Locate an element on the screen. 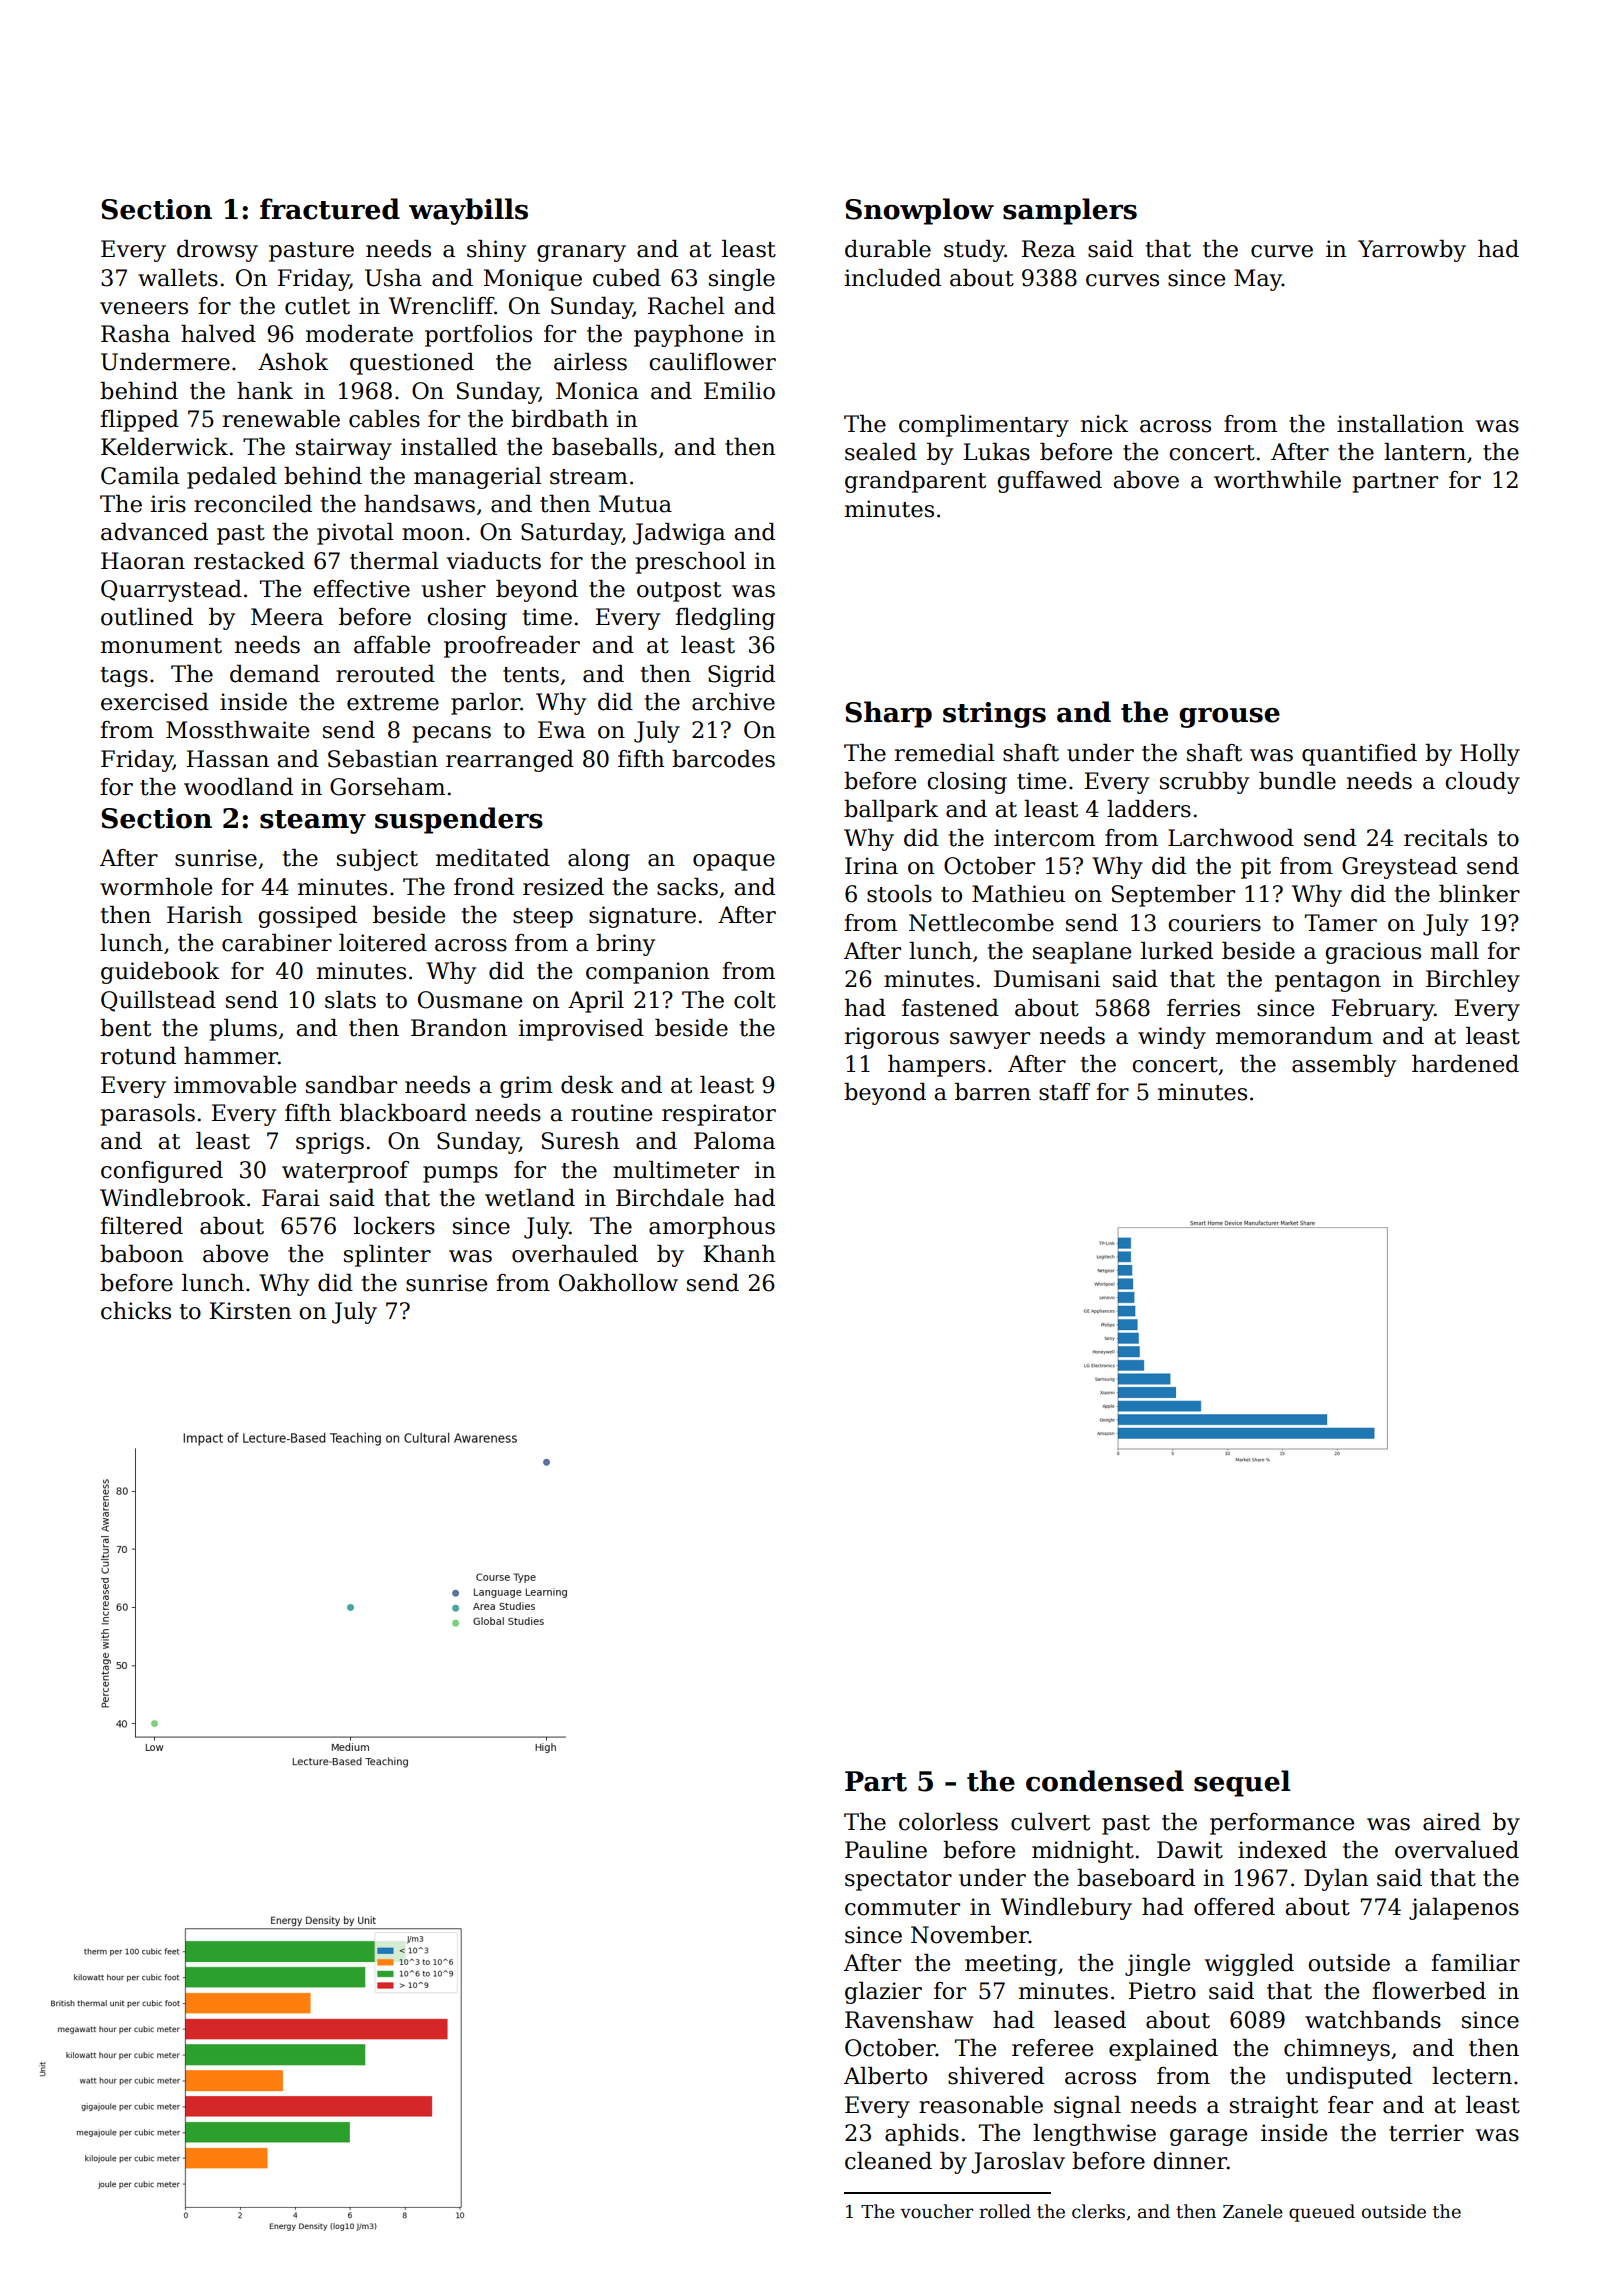 The image size is (1620, 2292). Khanh is located at coordinates (739, 1254).
